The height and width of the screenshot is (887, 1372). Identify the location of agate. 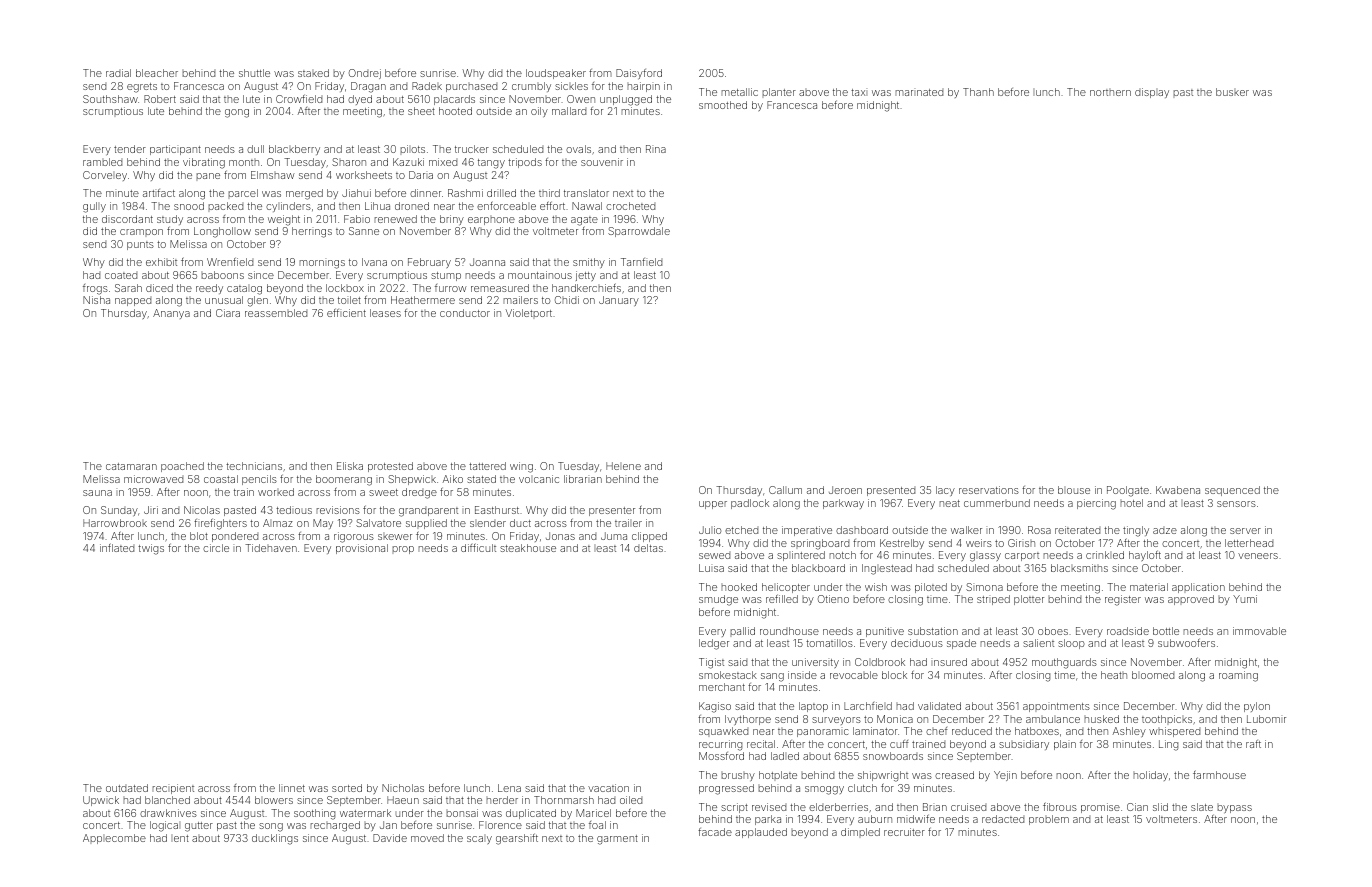
(584, 221).
